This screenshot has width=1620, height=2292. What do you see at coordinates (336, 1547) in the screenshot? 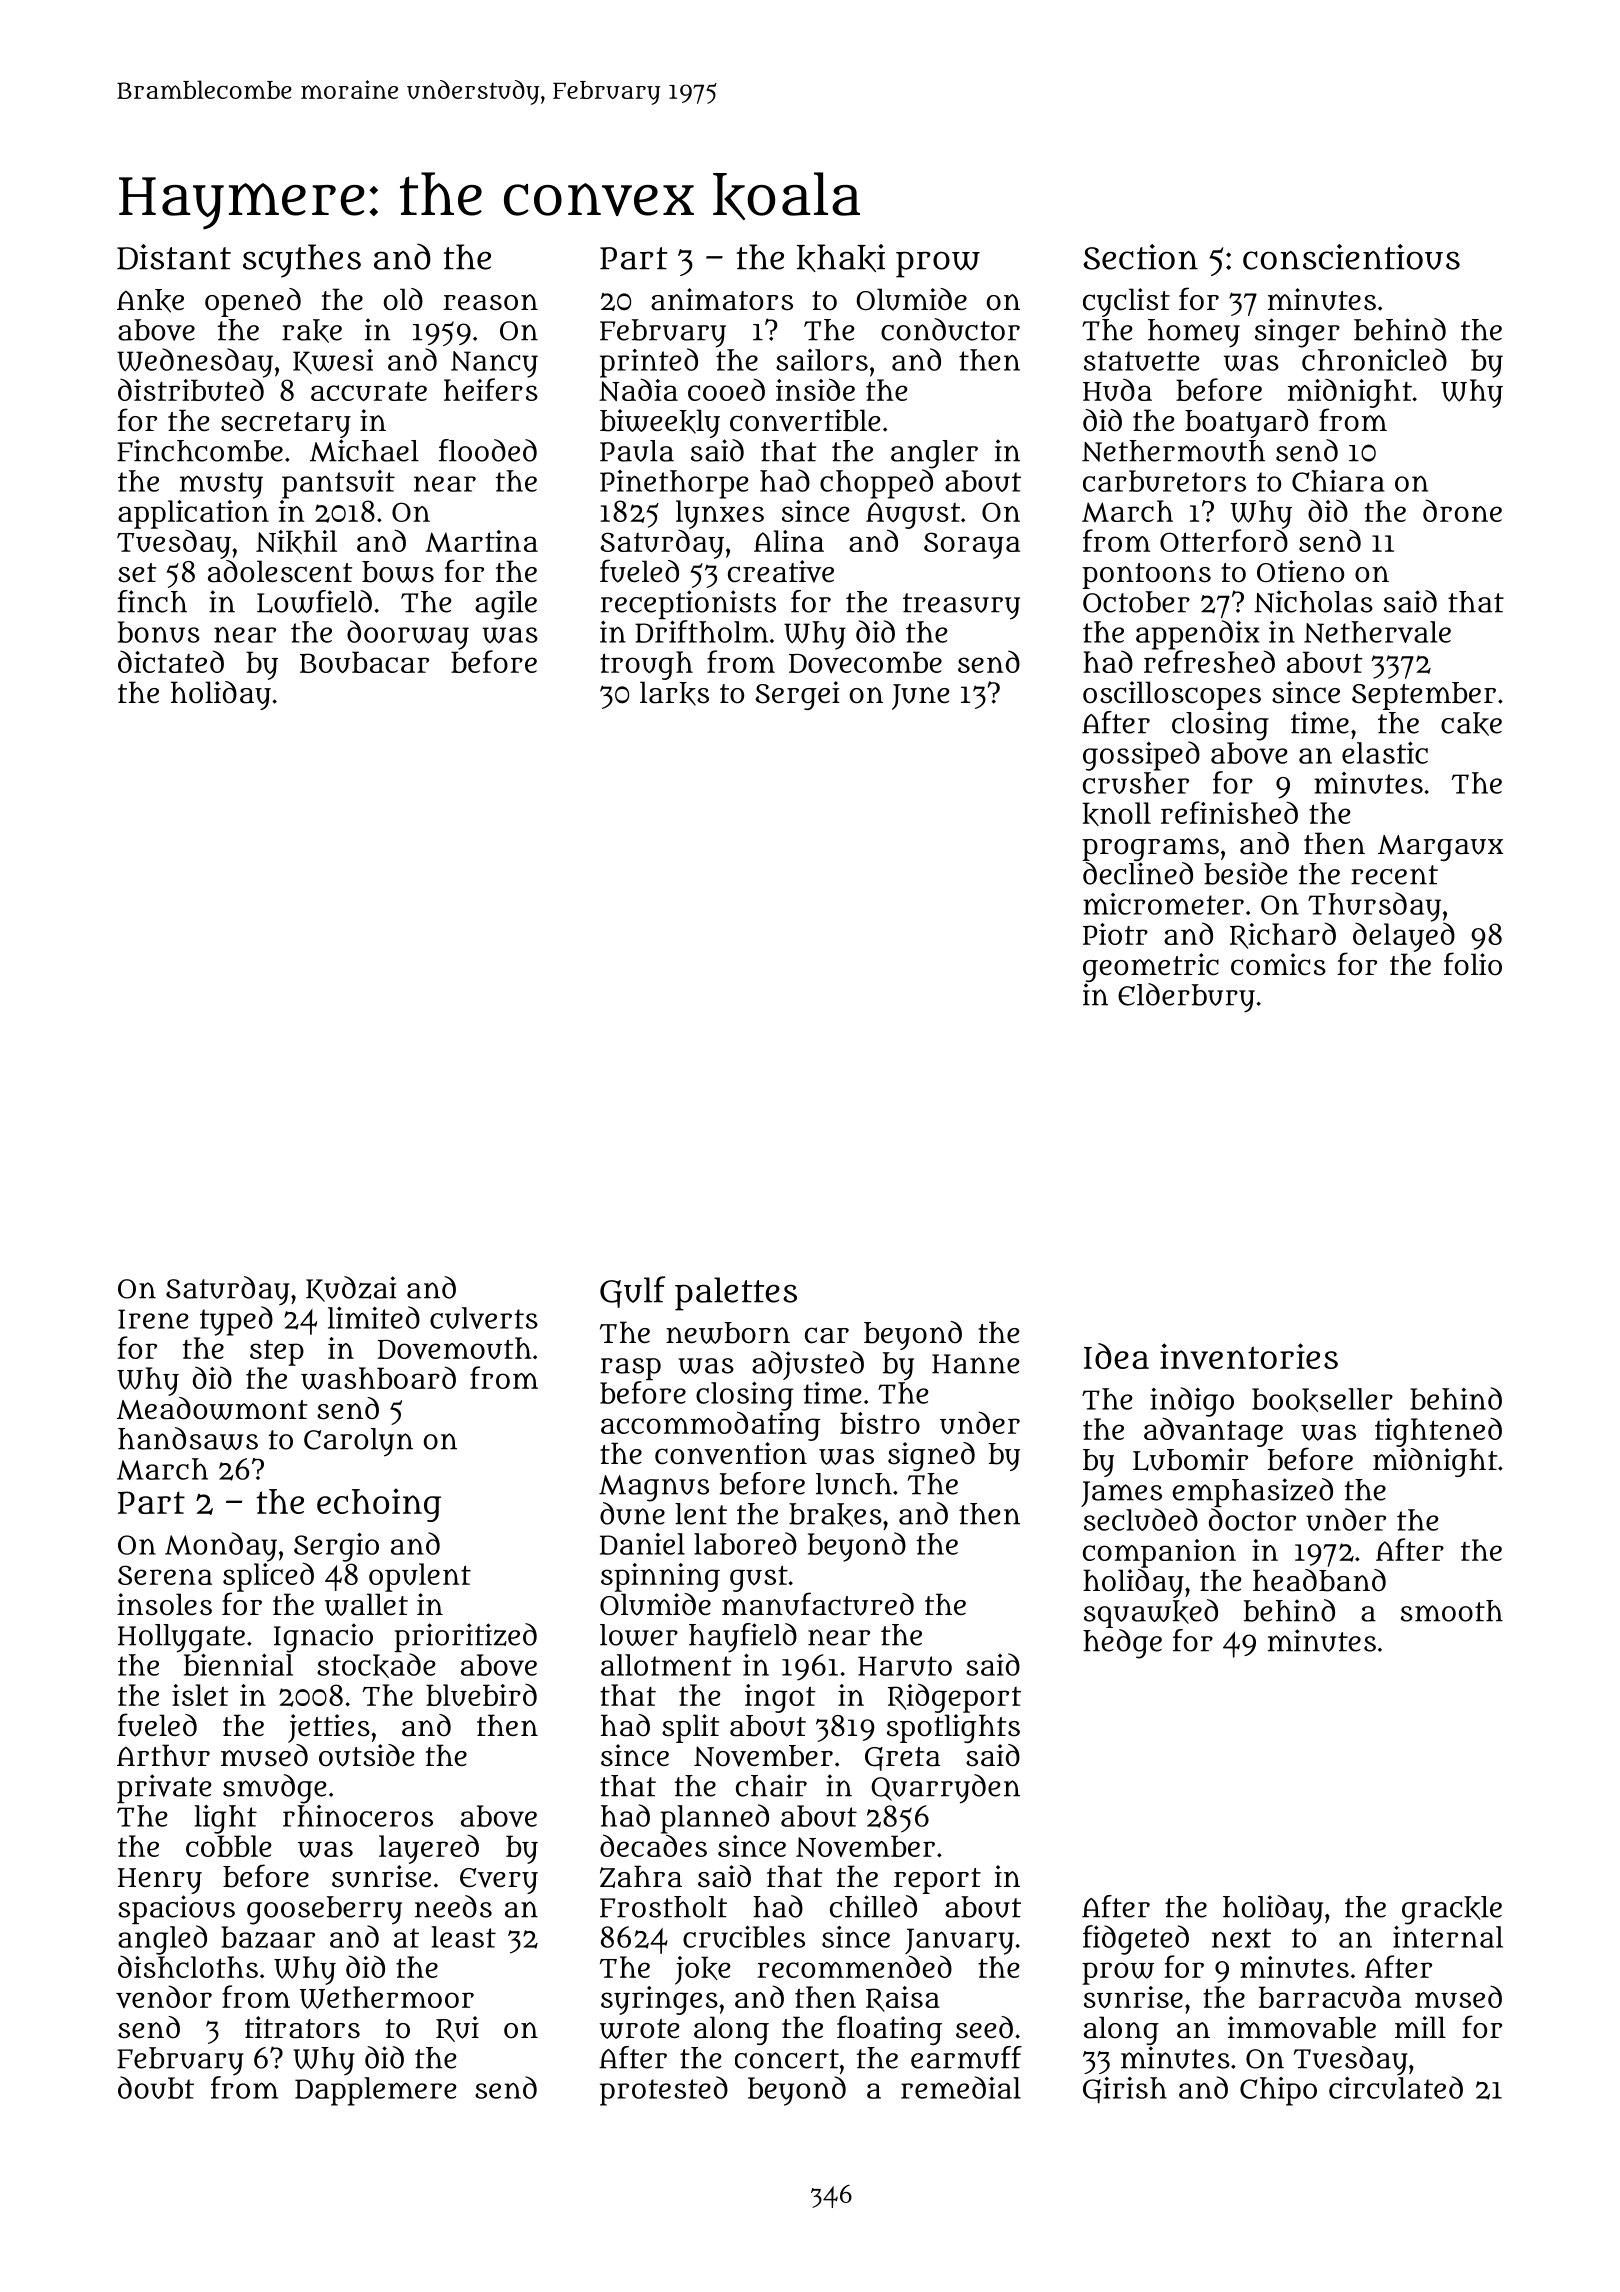
I see `Sergio` at bounding box center [336, 1547].
